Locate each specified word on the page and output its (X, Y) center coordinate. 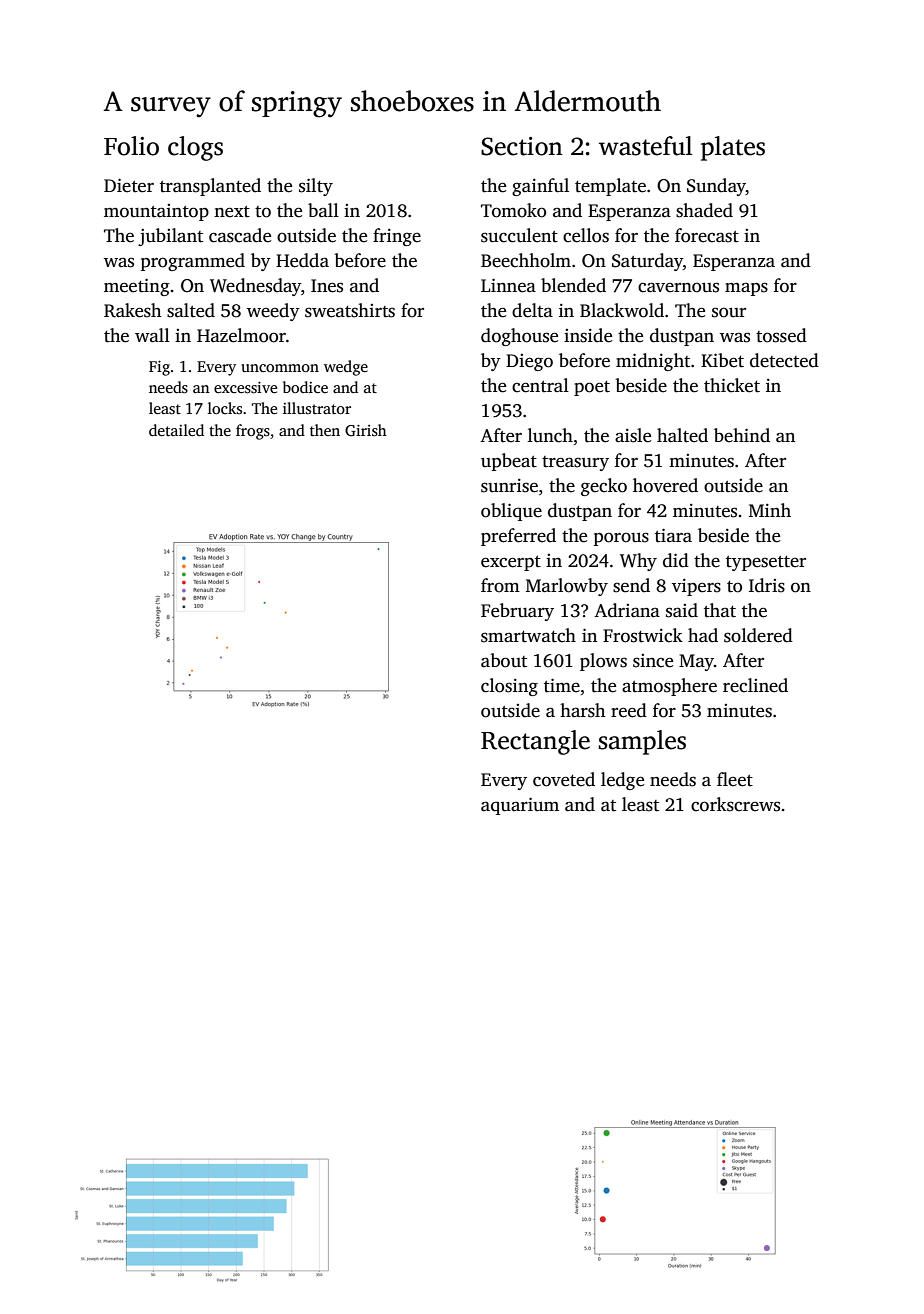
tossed (781, 335)
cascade (240, 235)
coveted (564, 779)
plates (733, 148)
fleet (735, 779)
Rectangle (535, 742)
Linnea (508, 285)
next (232, 212)
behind (742, 435)
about (504, 660)
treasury (575, 463)
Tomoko (513, 210)
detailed (176, 430)
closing (509, 687)
